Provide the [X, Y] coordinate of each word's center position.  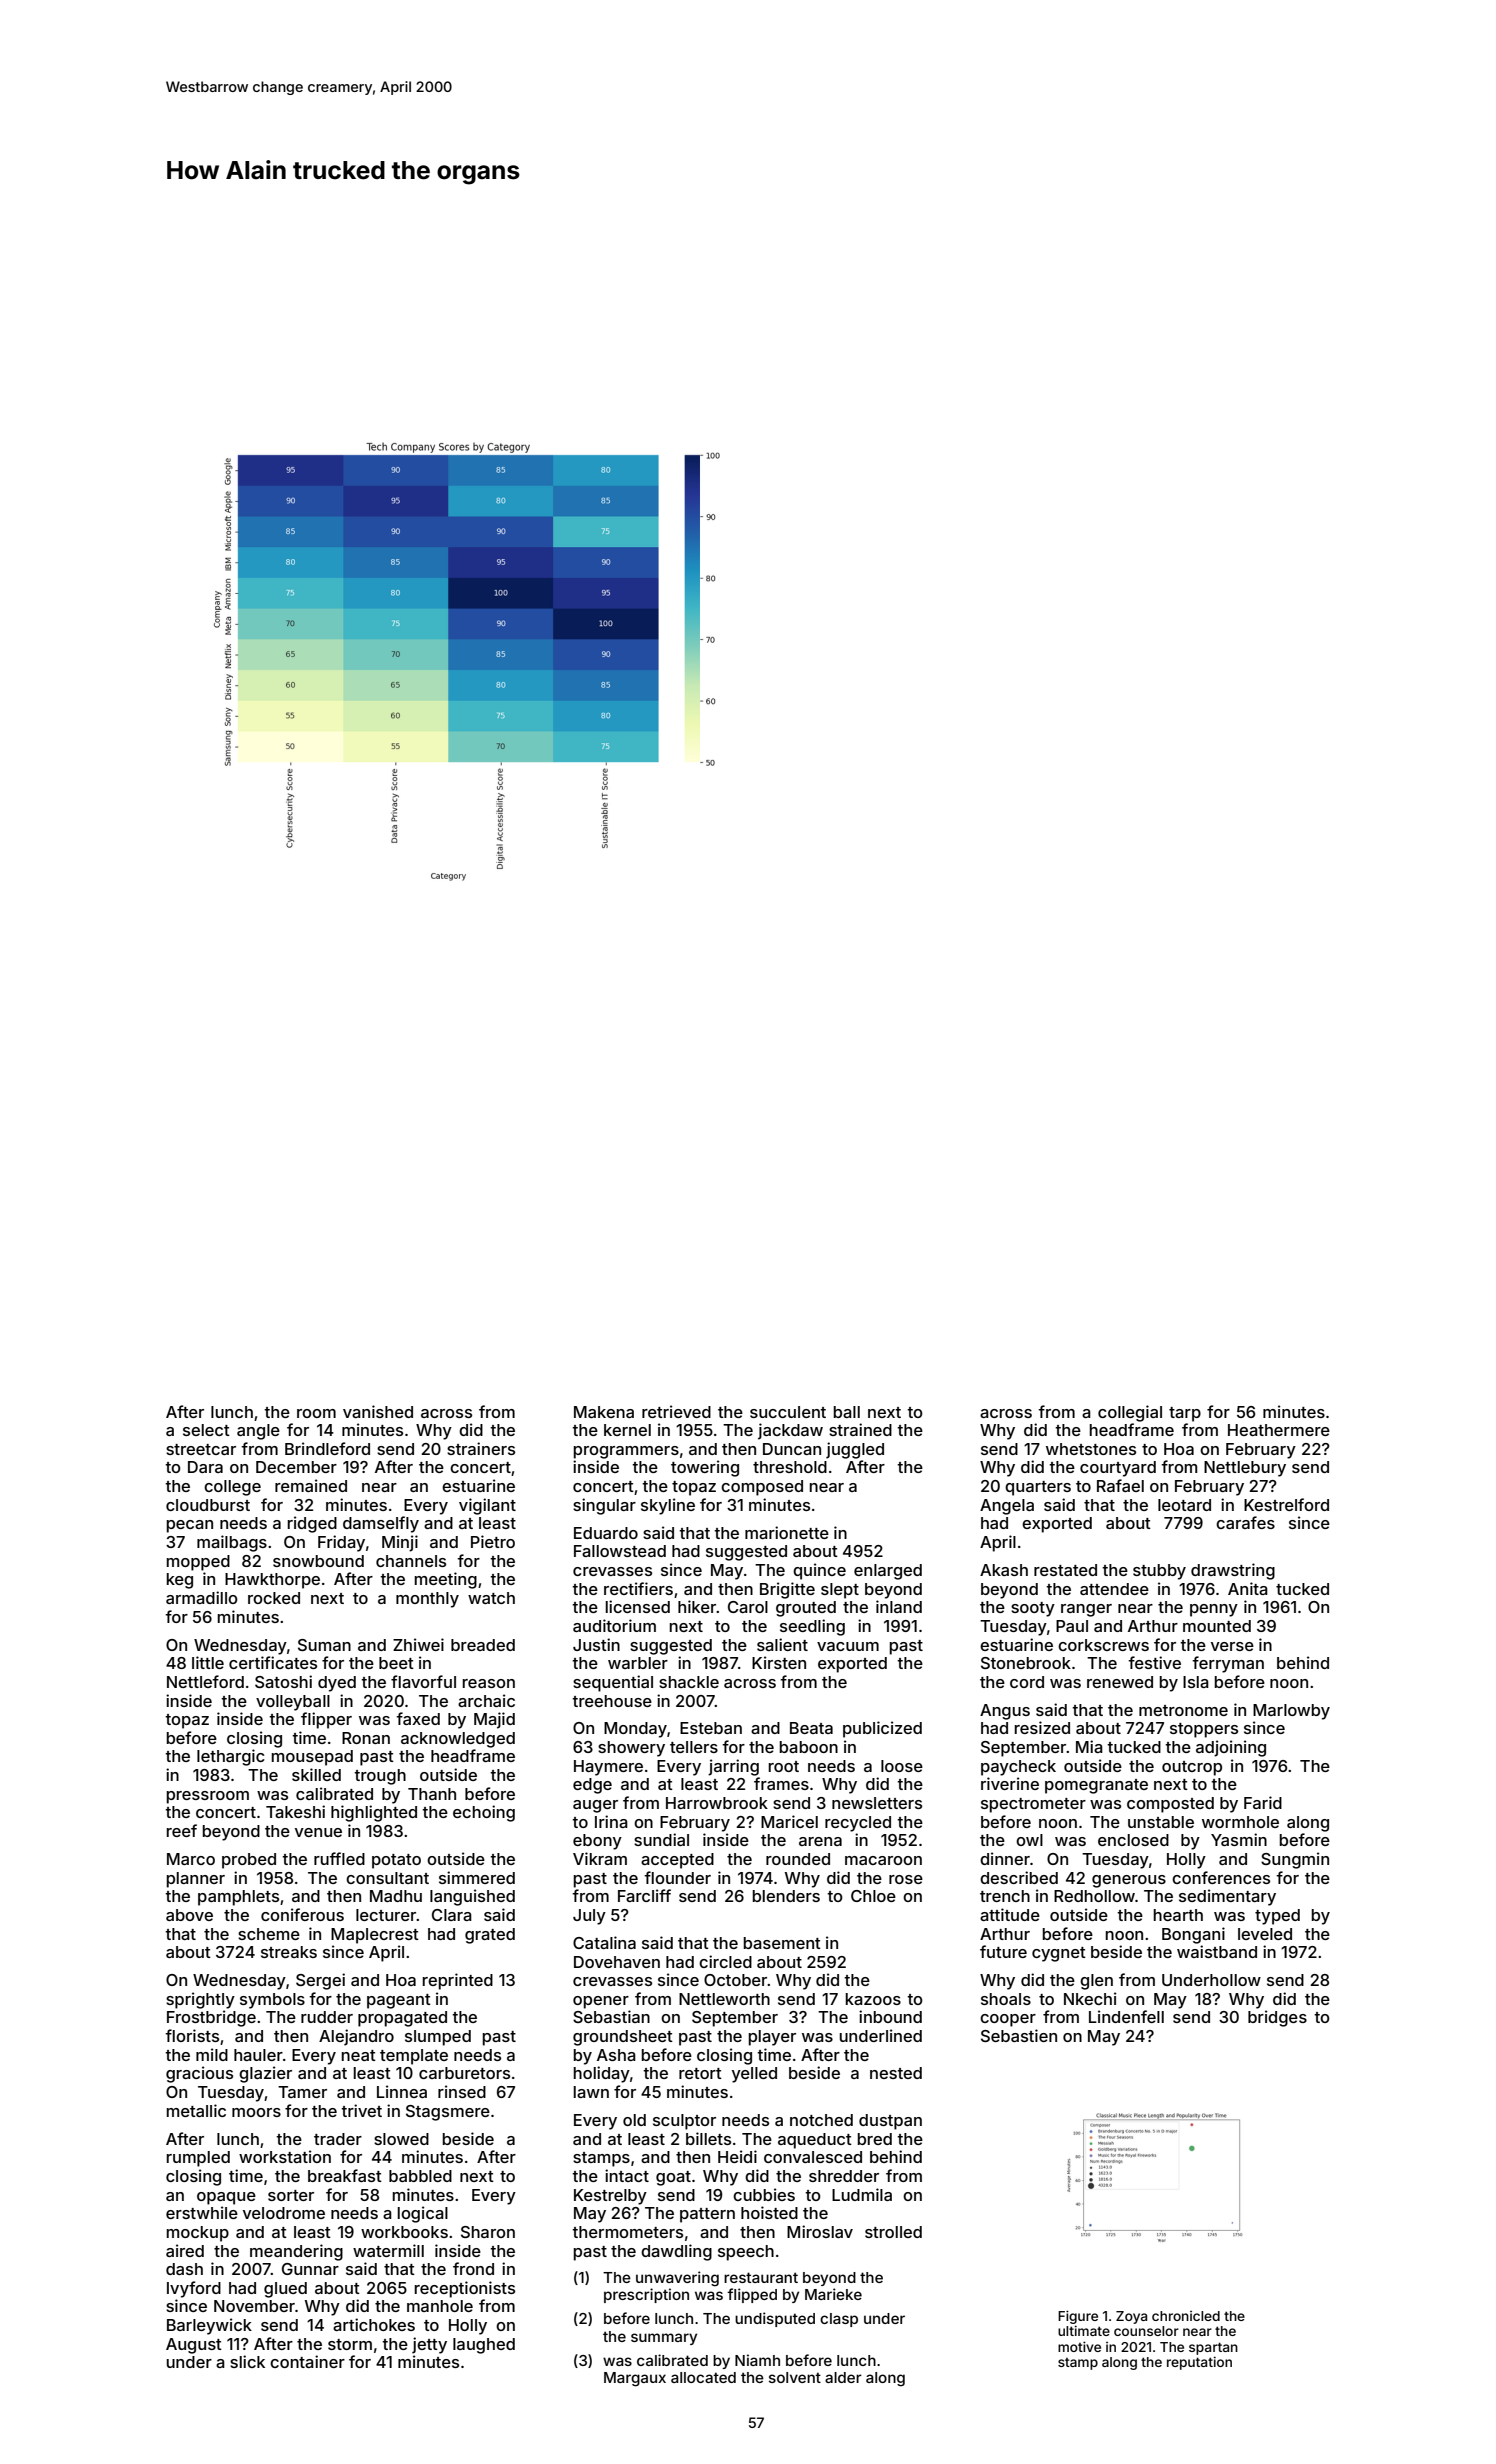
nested [896, 2073]
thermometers [627, 2232]
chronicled [1186, 2316]
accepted [677, 1861]
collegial [1130, 1413]
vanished [378, 1411]
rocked [274, 1598]
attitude [1010, 1914]
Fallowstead [620, 1551]
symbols [272, 2001]
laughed [484, 2346]
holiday [602, 2074]
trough [380, 1777]
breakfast [345, 2175]
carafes [1245, 1522]
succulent [788, 1412]
